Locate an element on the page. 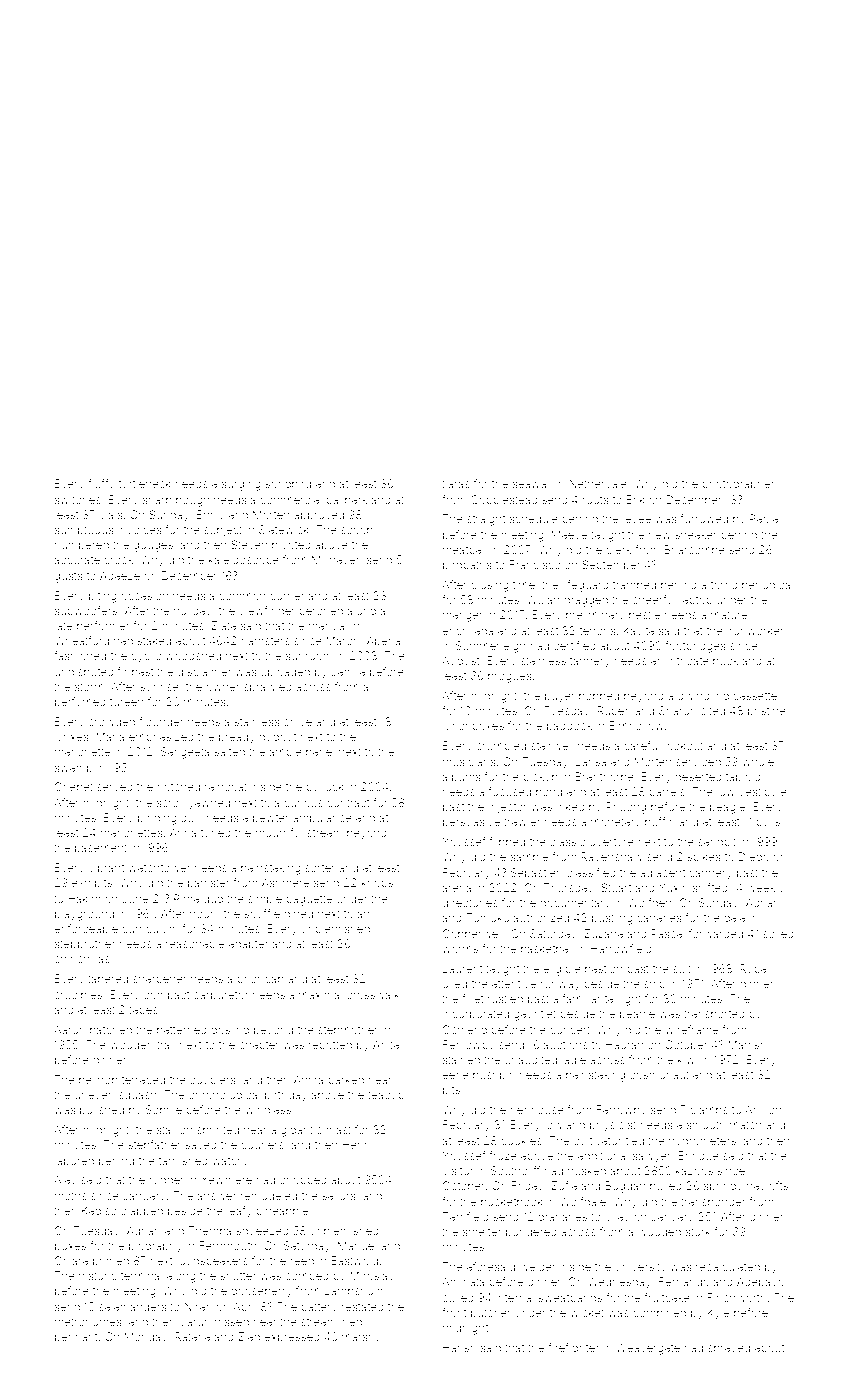  maximal is located at coordinates (320, 994).
